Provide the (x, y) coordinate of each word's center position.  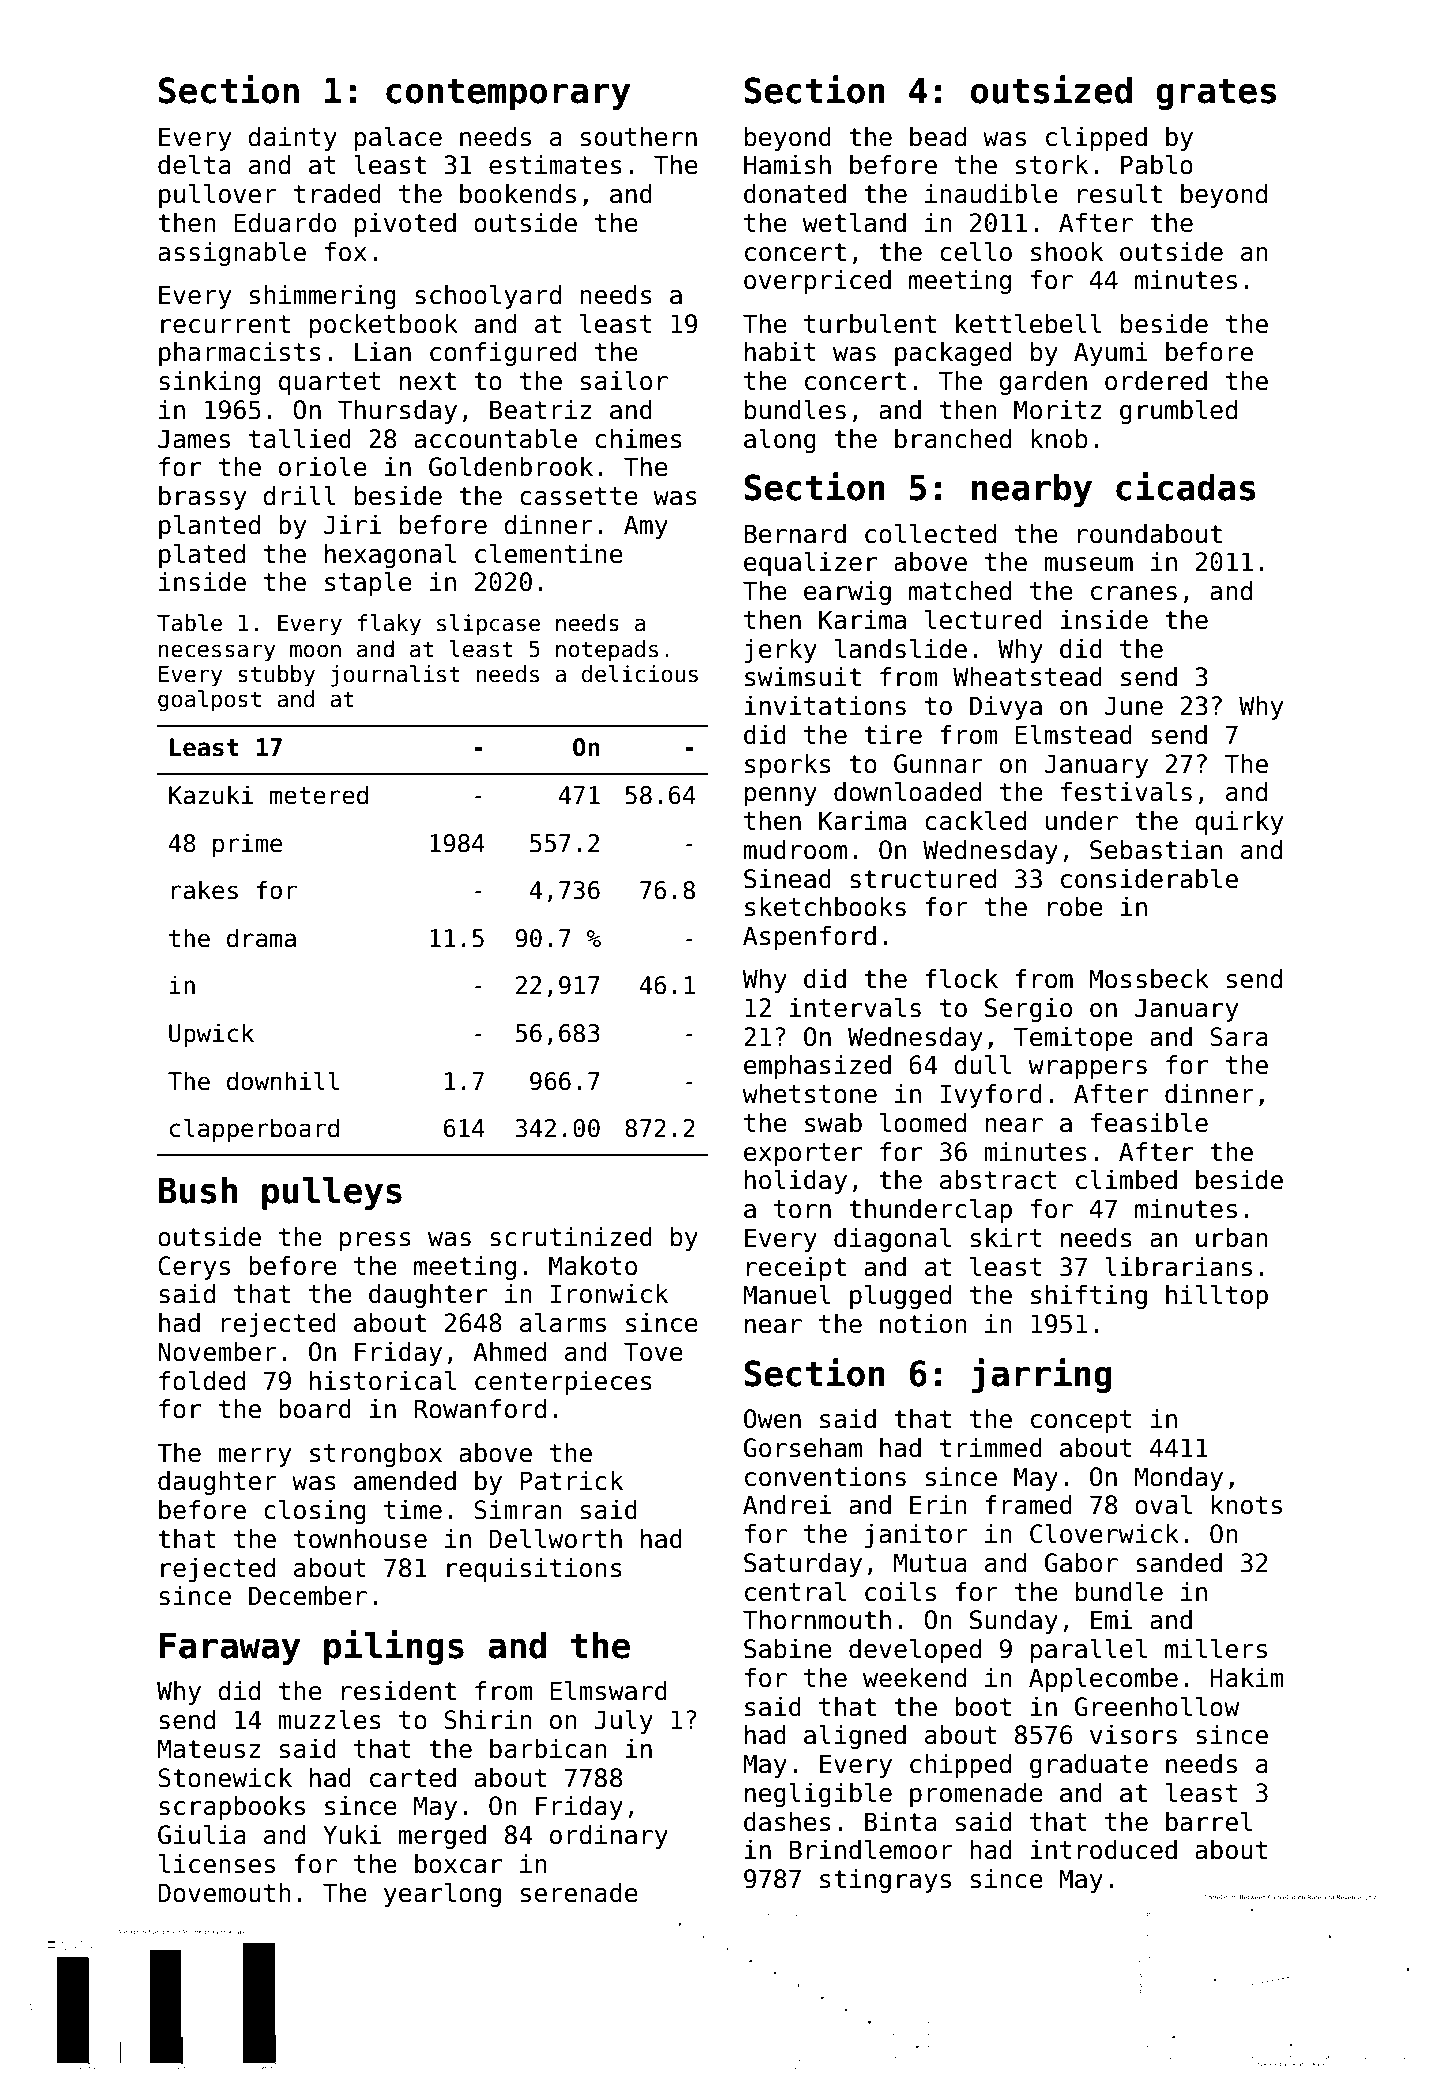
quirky (1239, 823)
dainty (293, 139)
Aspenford (809, 938)
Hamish (787, 165)
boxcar (458, 1864)
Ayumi (1111, 354)
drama (261, 938)
